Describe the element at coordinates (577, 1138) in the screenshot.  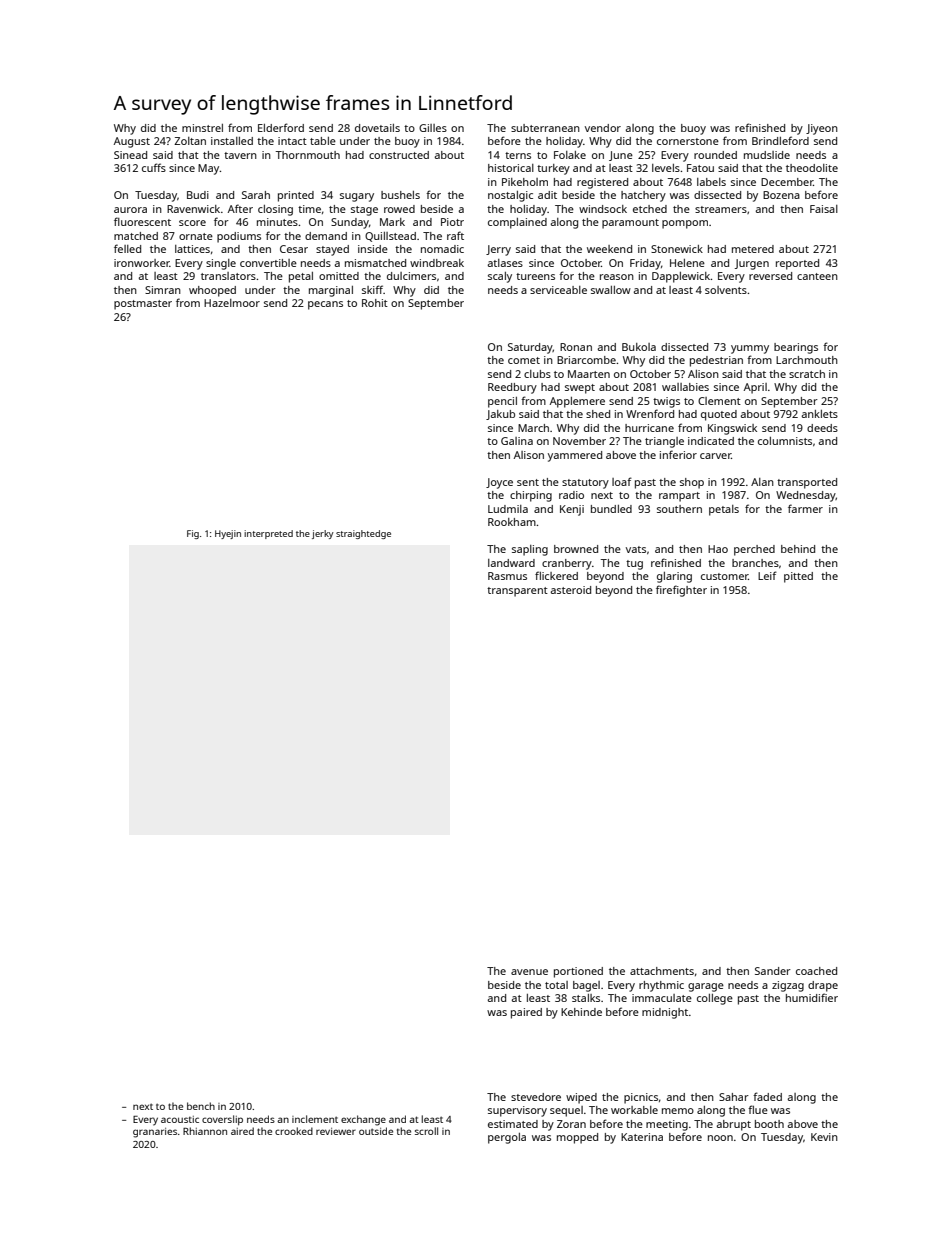
I see `mopped` at that location.
